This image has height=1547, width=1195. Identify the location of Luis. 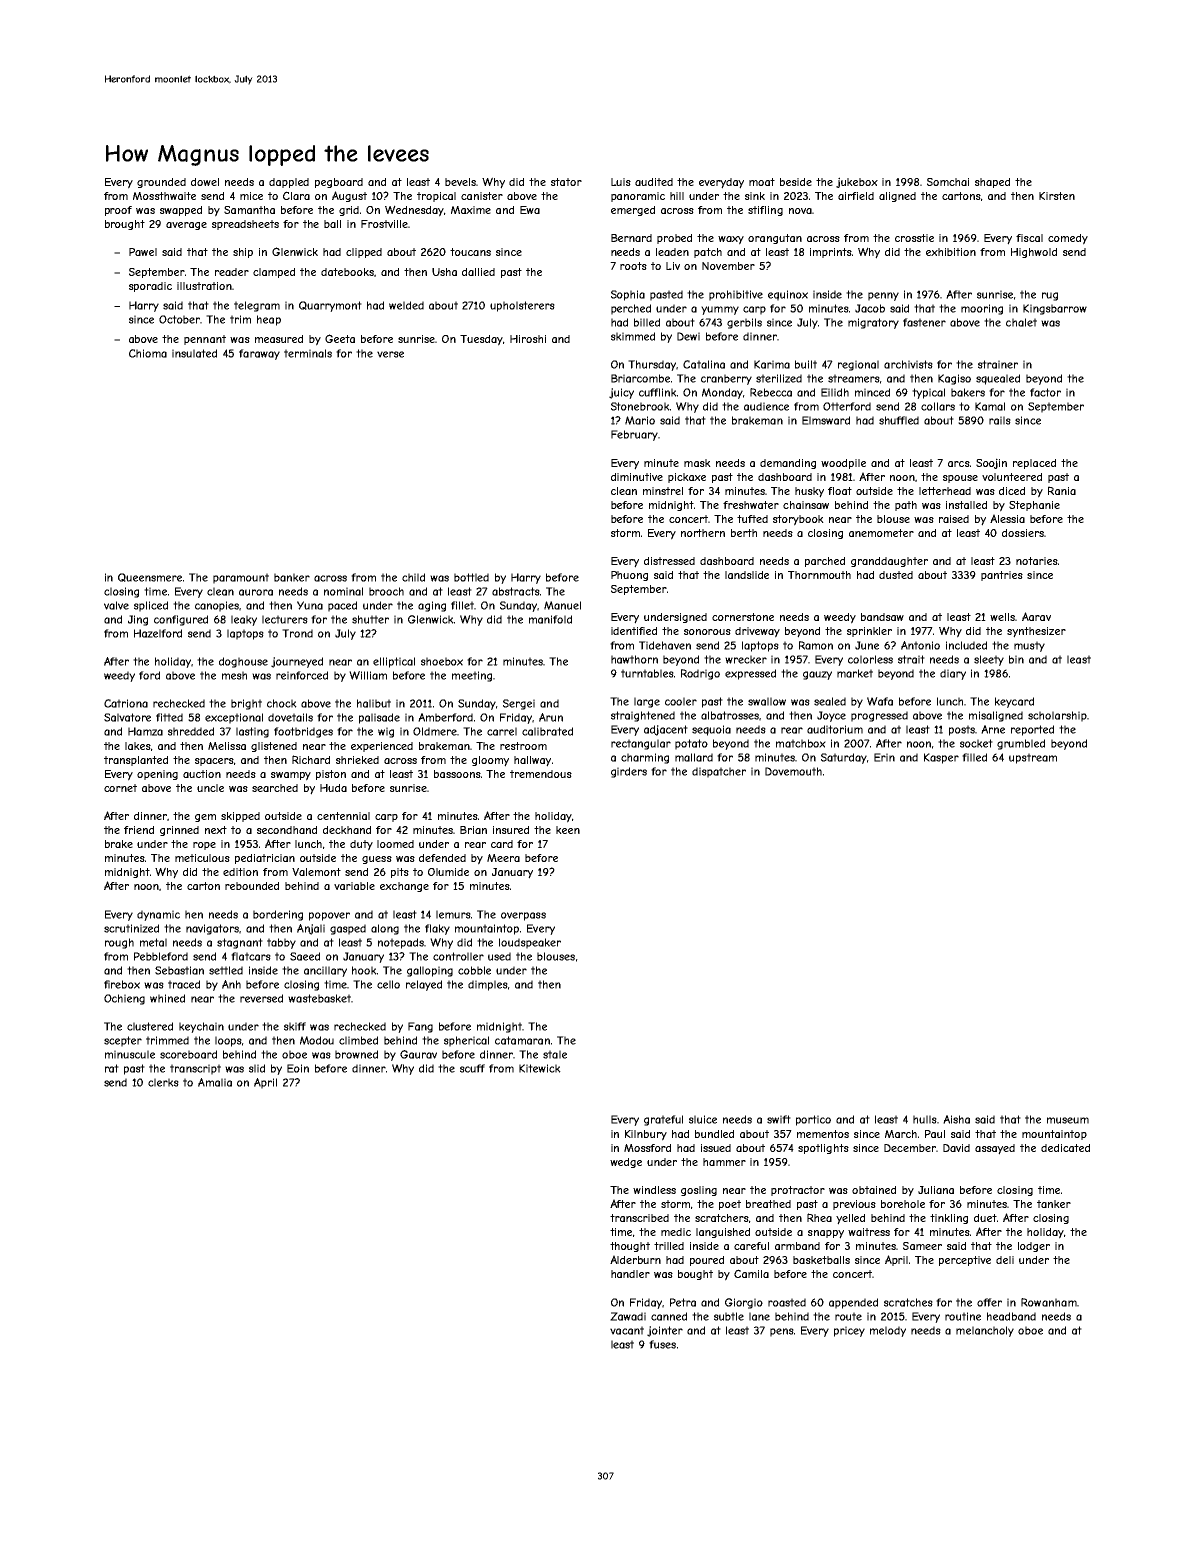
(621, 182).
